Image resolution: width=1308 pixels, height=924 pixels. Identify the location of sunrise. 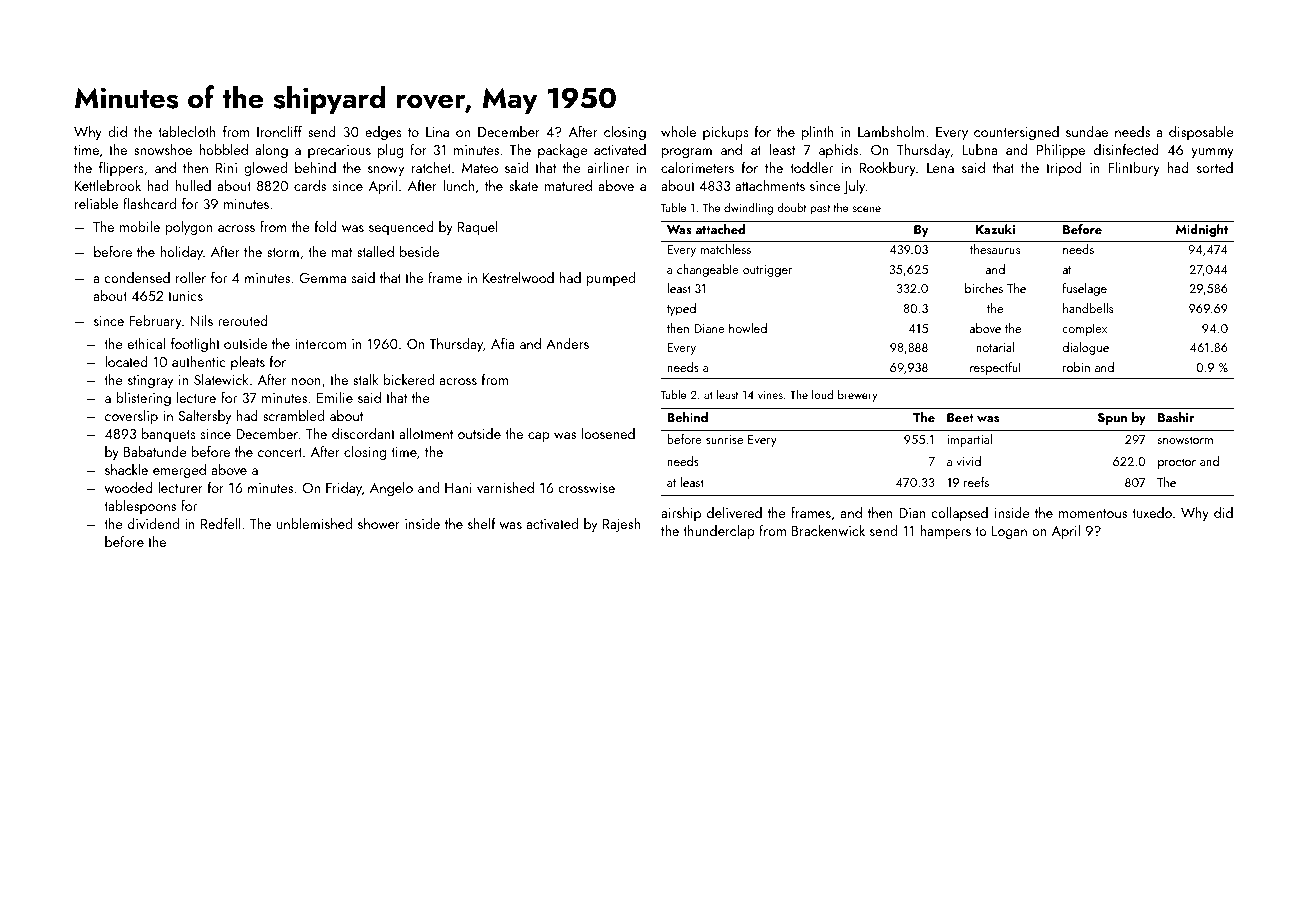
(724, 439).
